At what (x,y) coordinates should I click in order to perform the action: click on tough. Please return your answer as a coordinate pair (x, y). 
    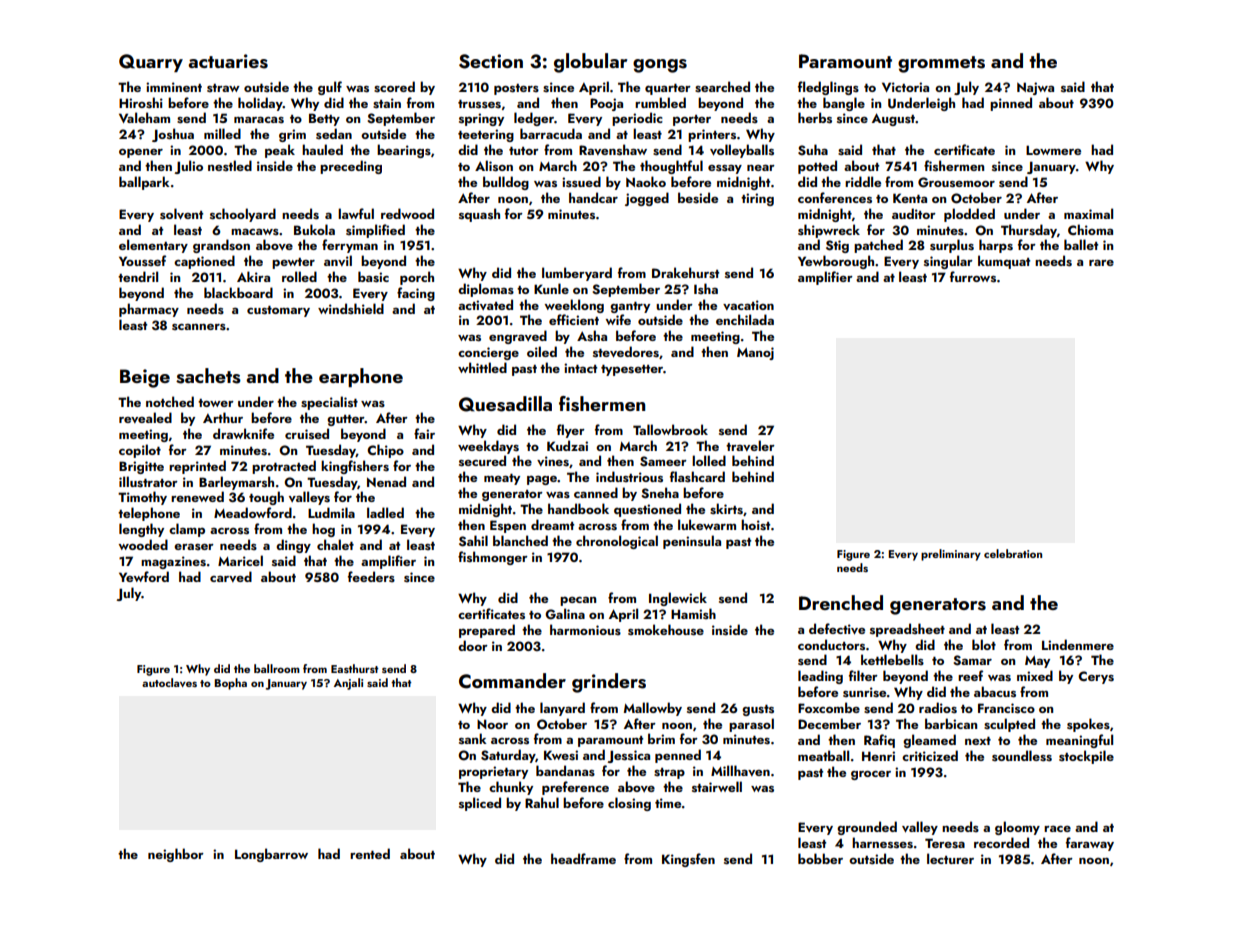
    Looking at the image, I should click on (266, 498).
